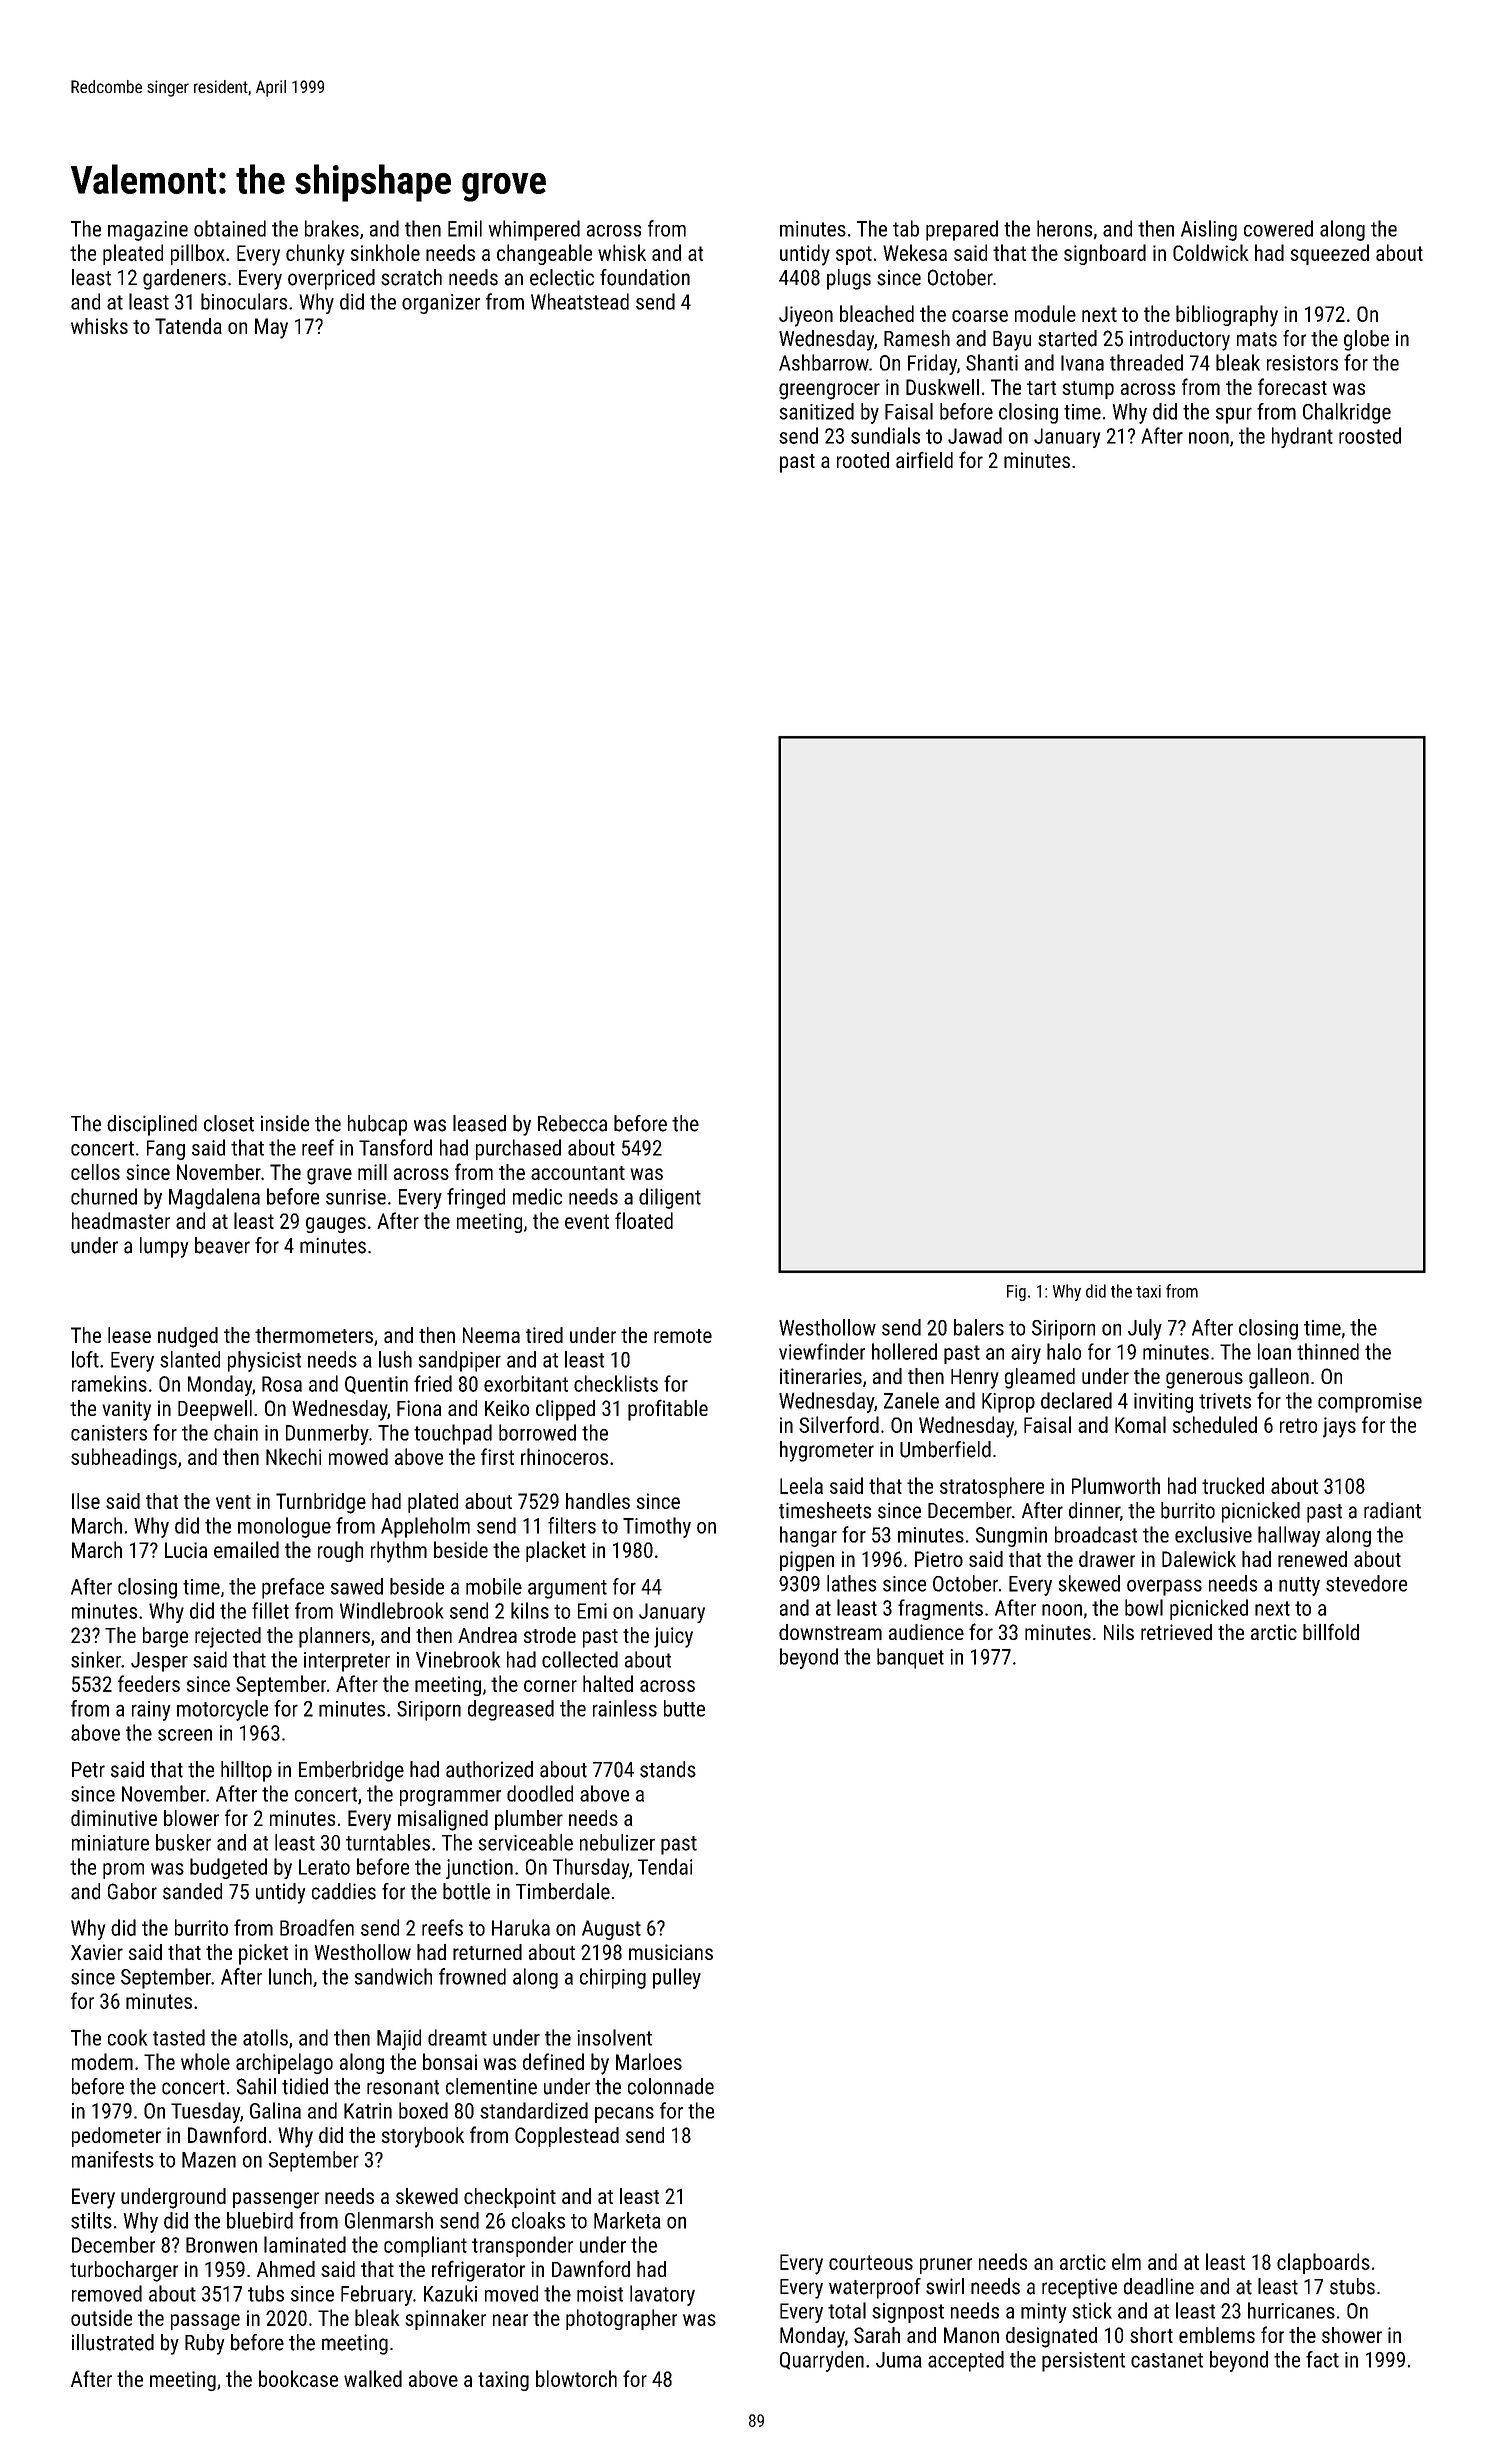 The width and height of the screenshot is (1496, 2464). Describe the element at coordinates (221, 2245) in the screenshot. I see `Bronwen` at that location.
